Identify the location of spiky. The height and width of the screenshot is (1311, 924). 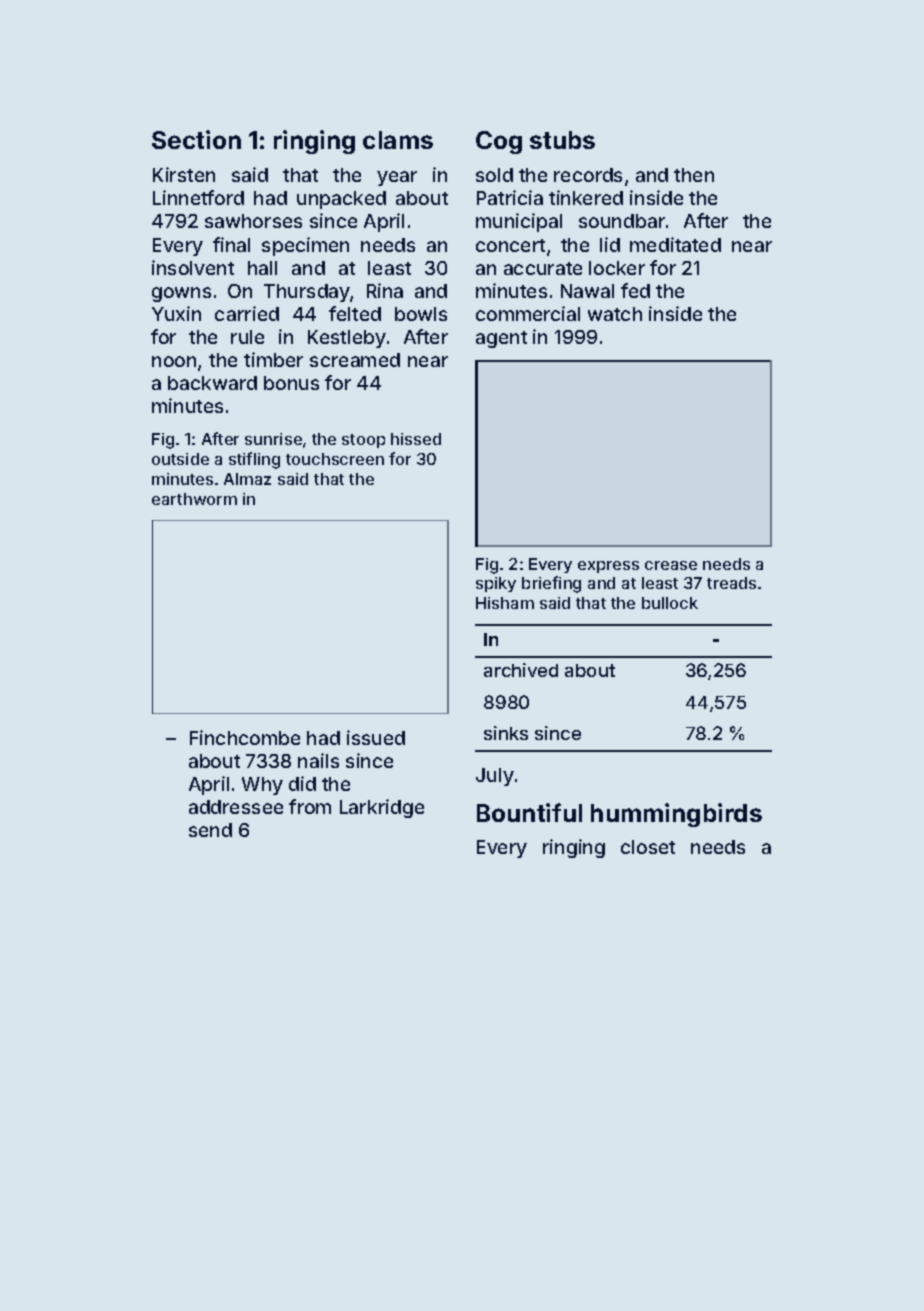
(496, 584).
